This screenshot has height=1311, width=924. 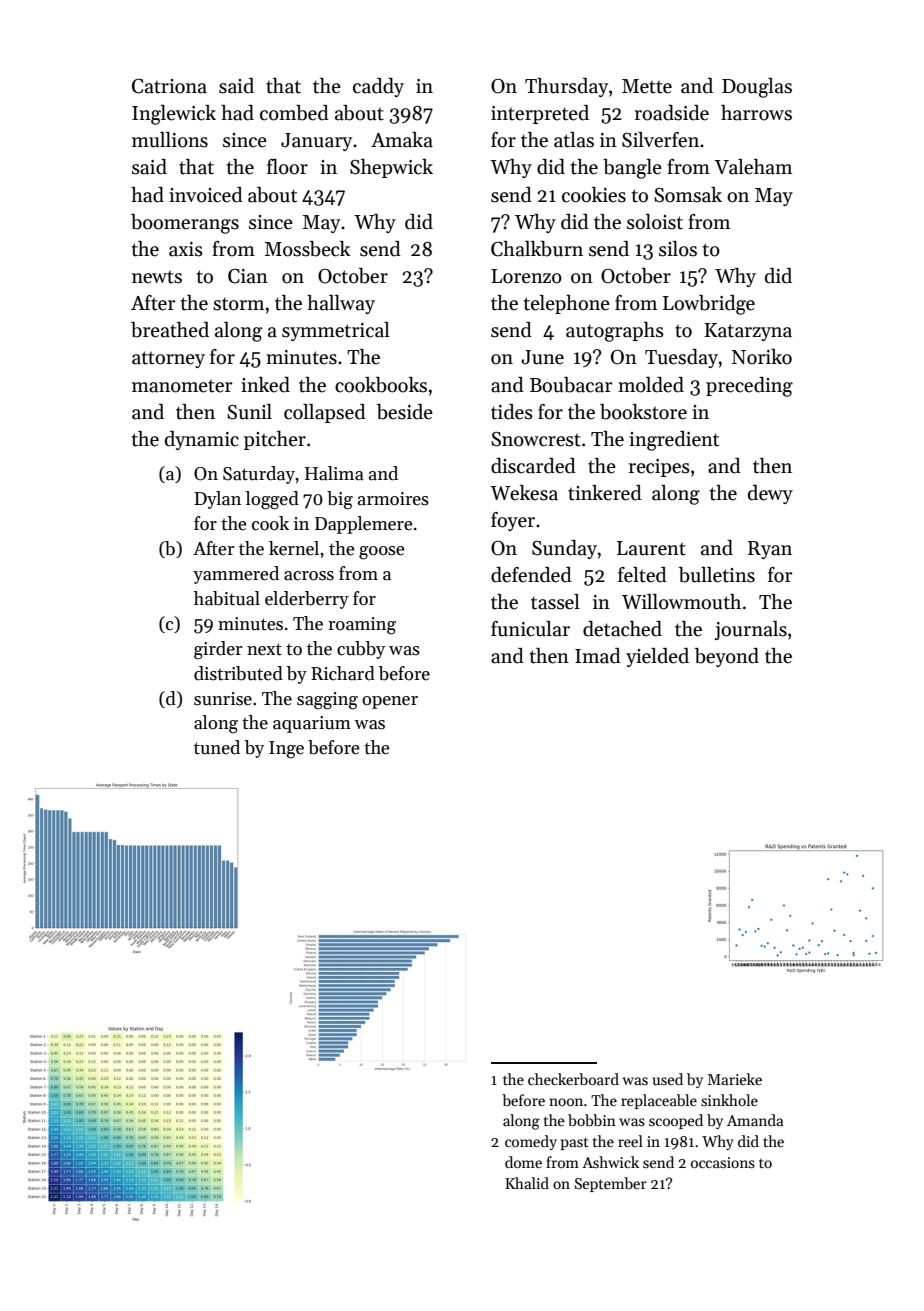 What do you see at coordinates (678, 249) in the screenshot?
I see `silos` at bounding box center [678, 249].
